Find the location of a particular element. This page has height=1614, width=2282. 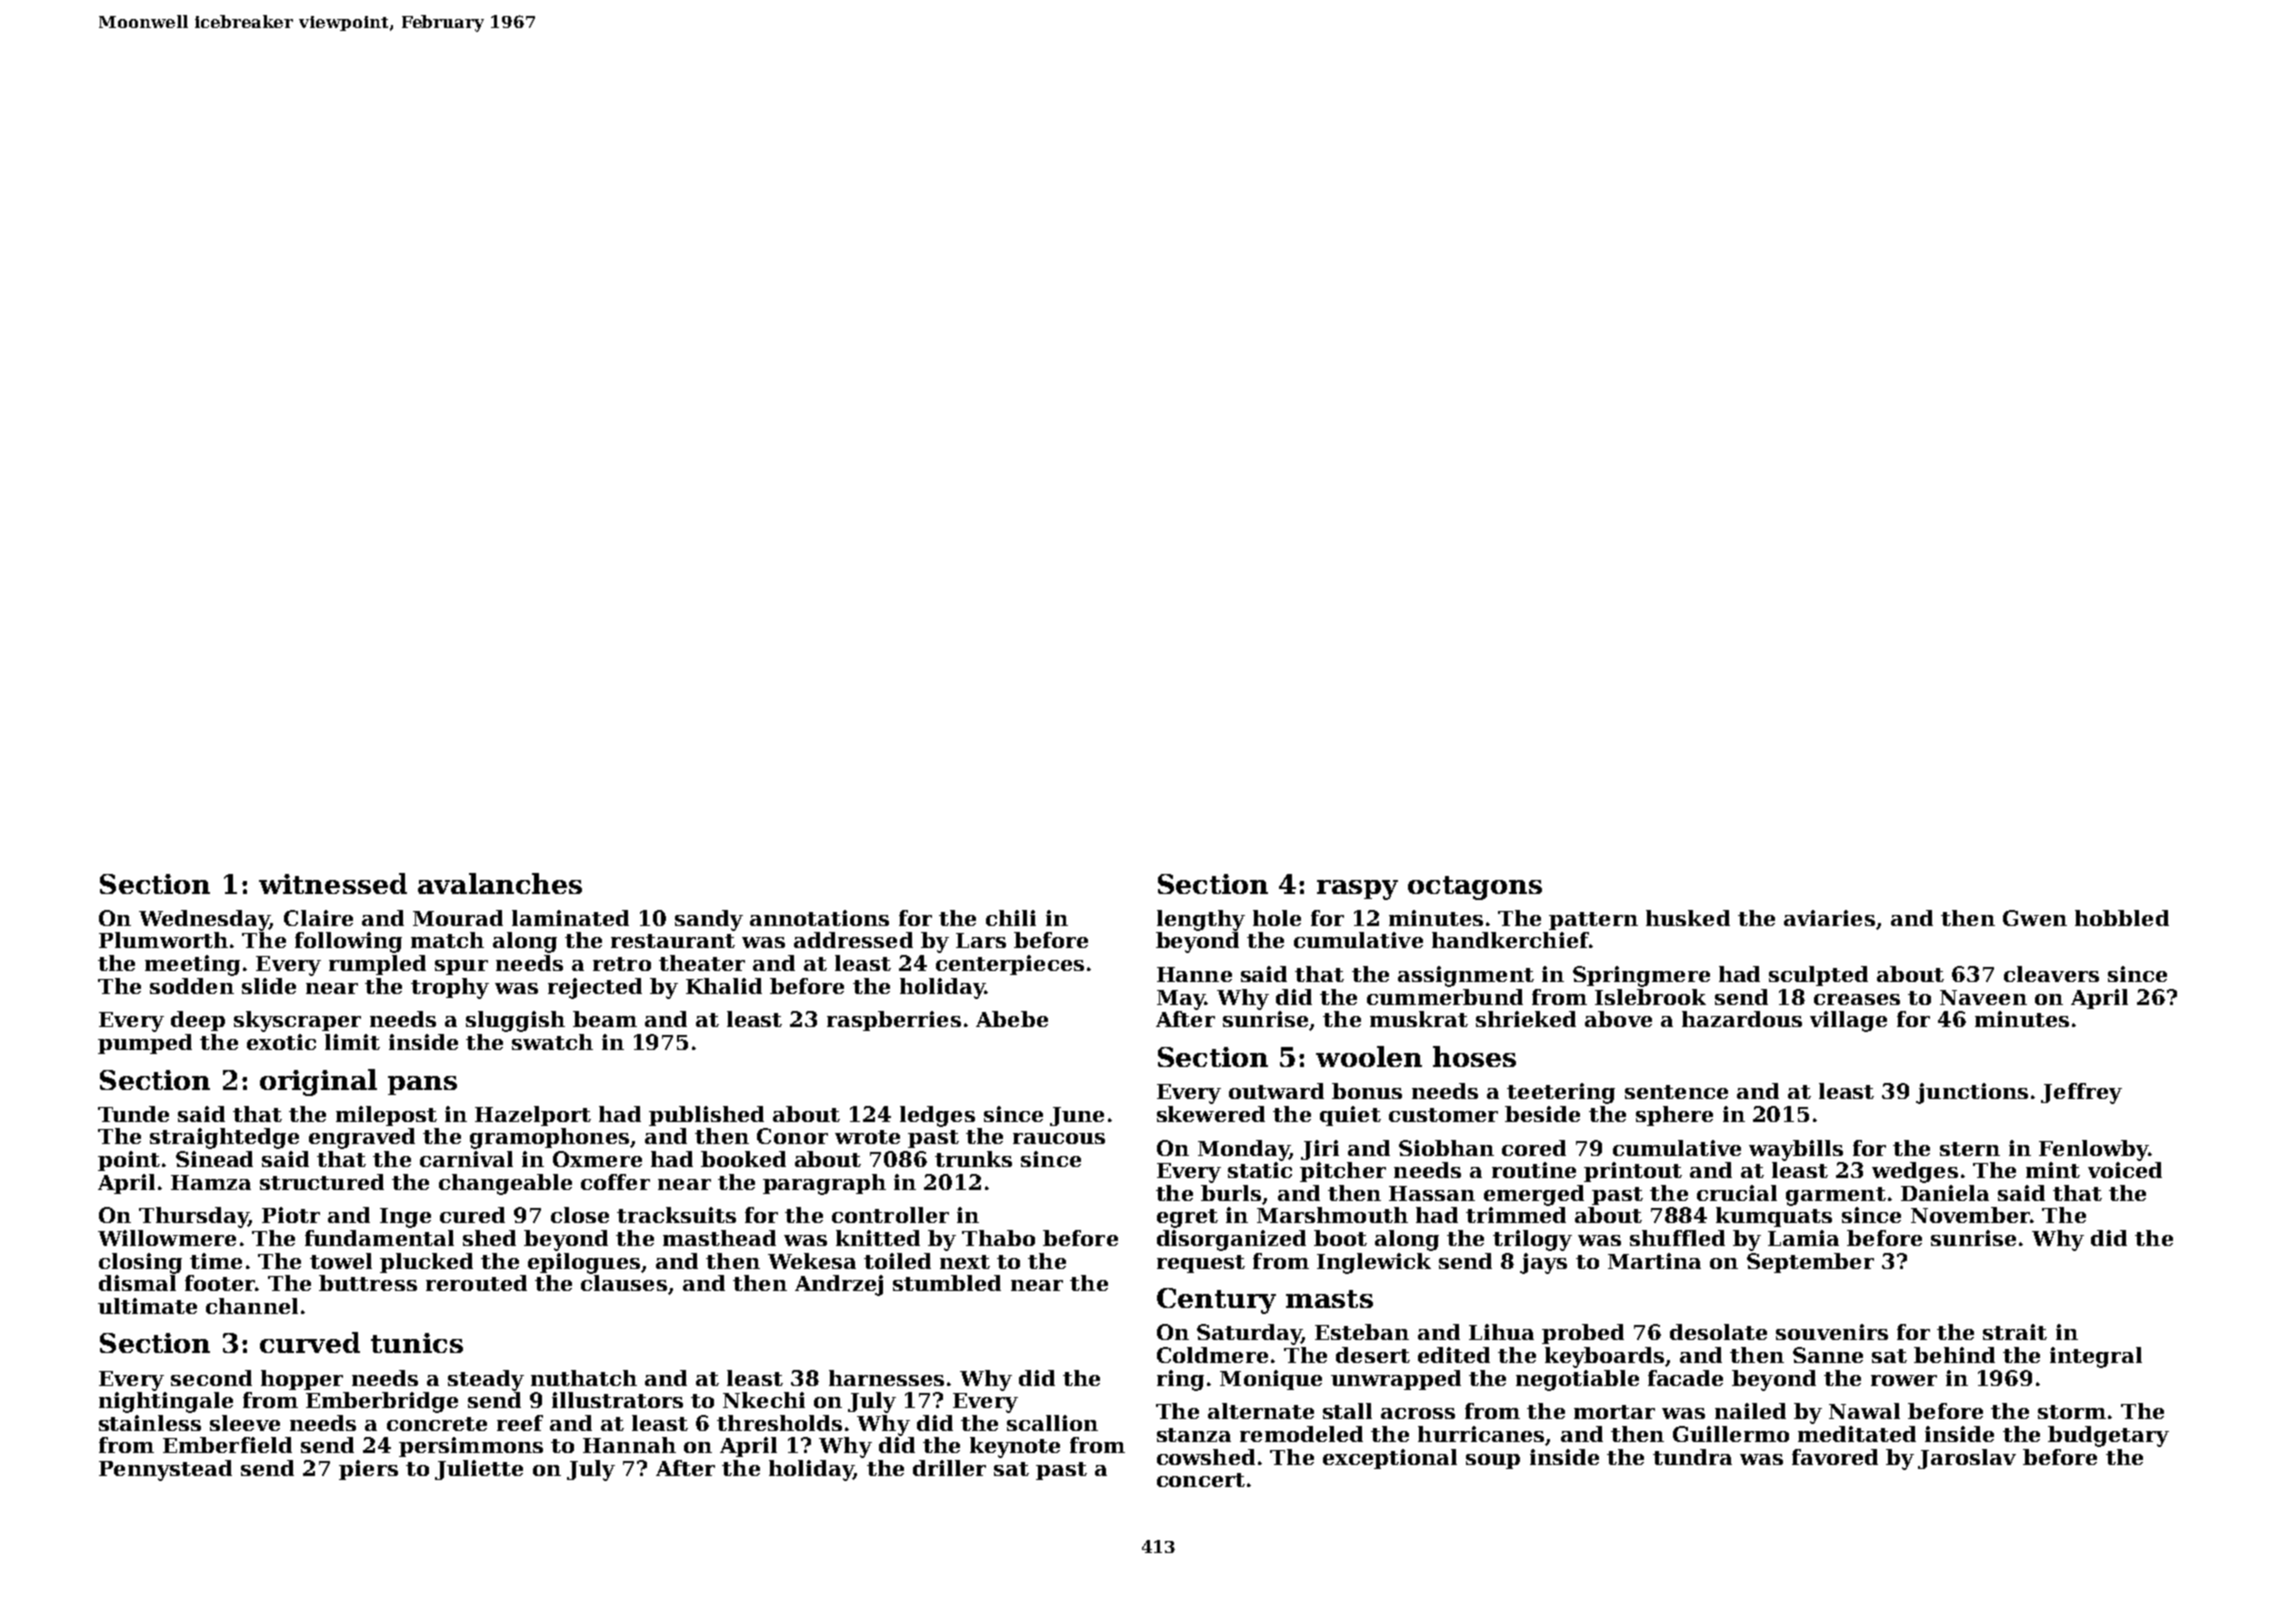

piers is located at coordinates (368, 1470).
